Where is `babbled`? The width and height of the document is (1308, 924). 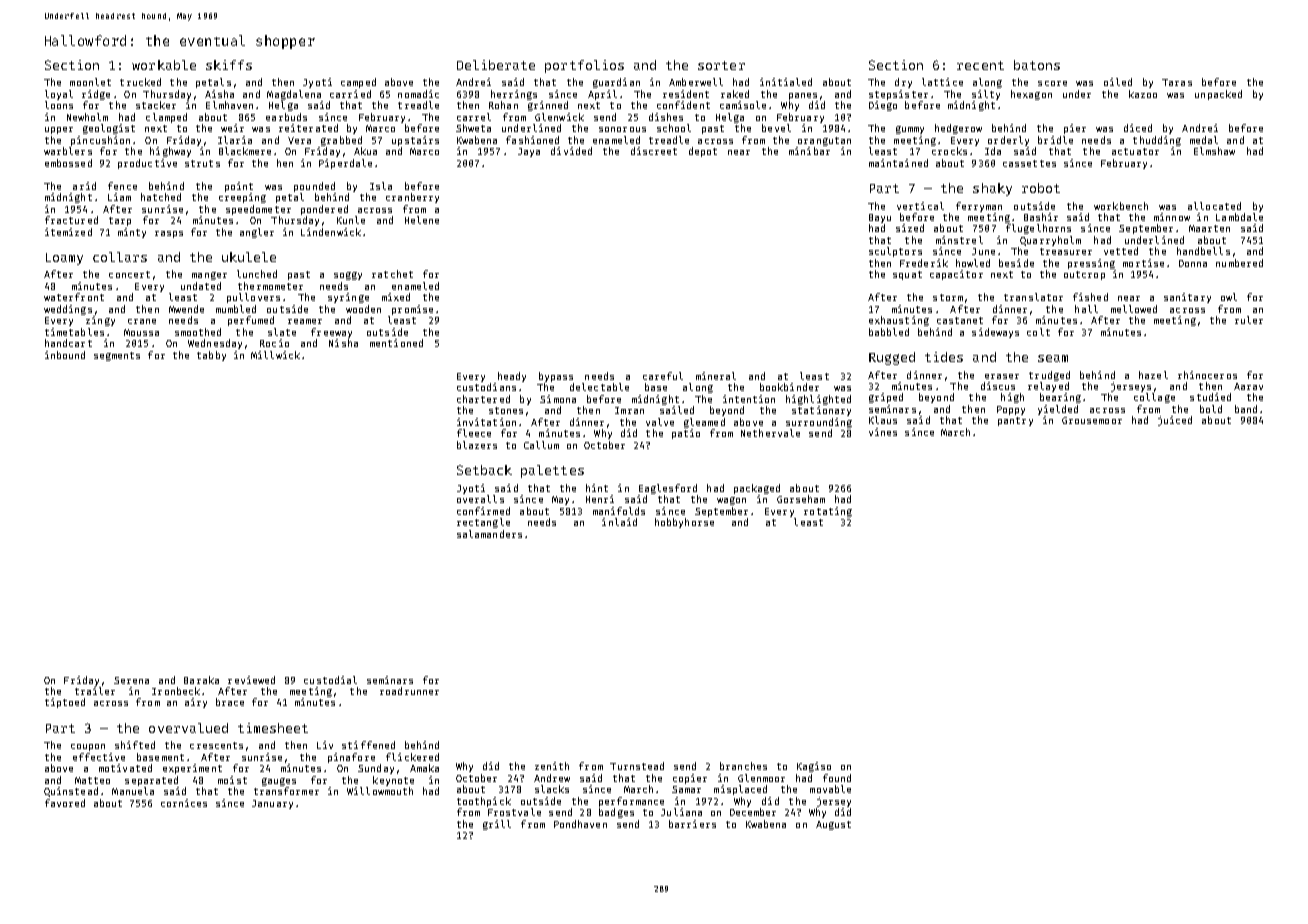
babbled is located at coordinates (889, 332).
